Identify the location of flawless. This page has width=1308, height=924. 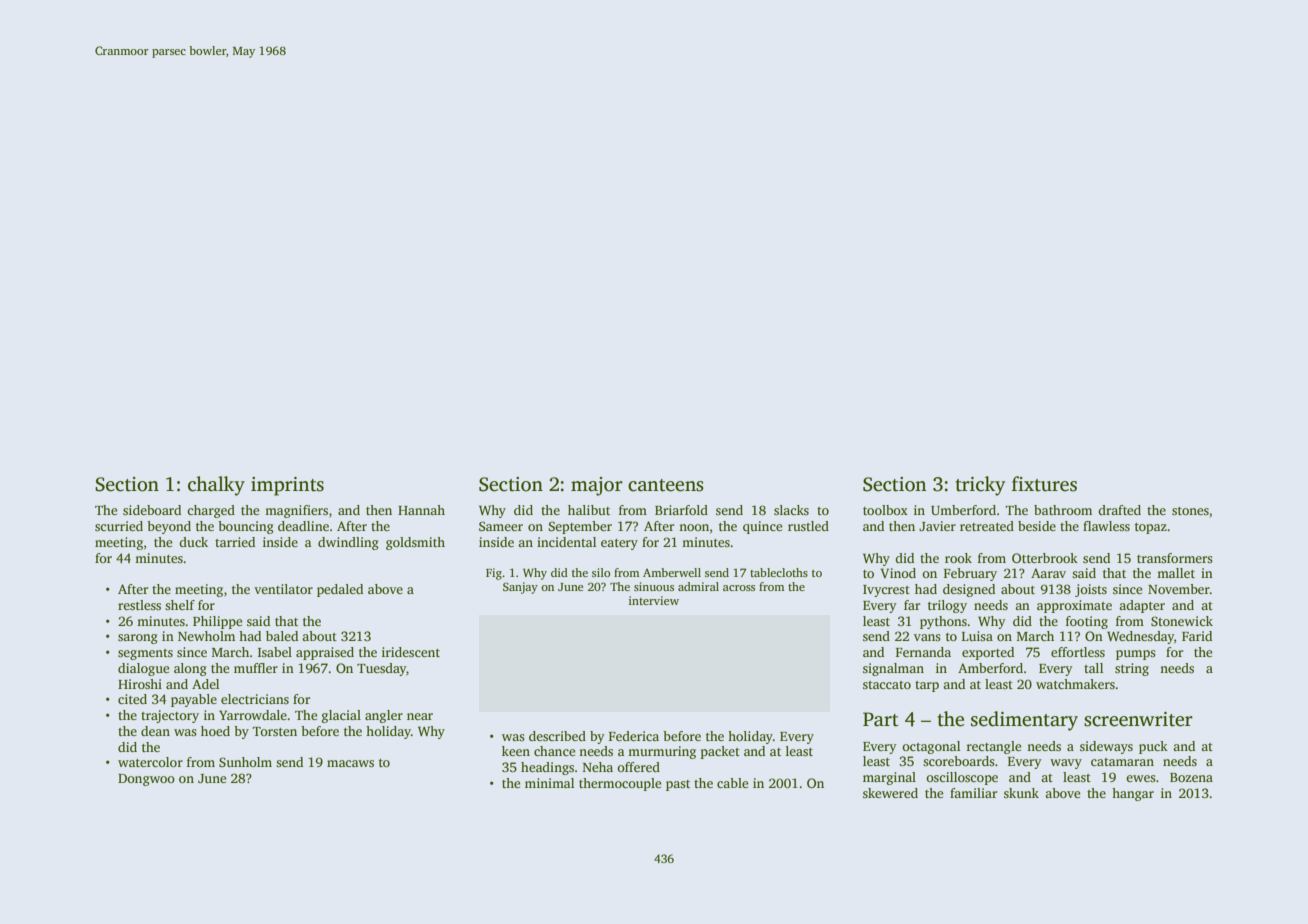
(1106, 526).
